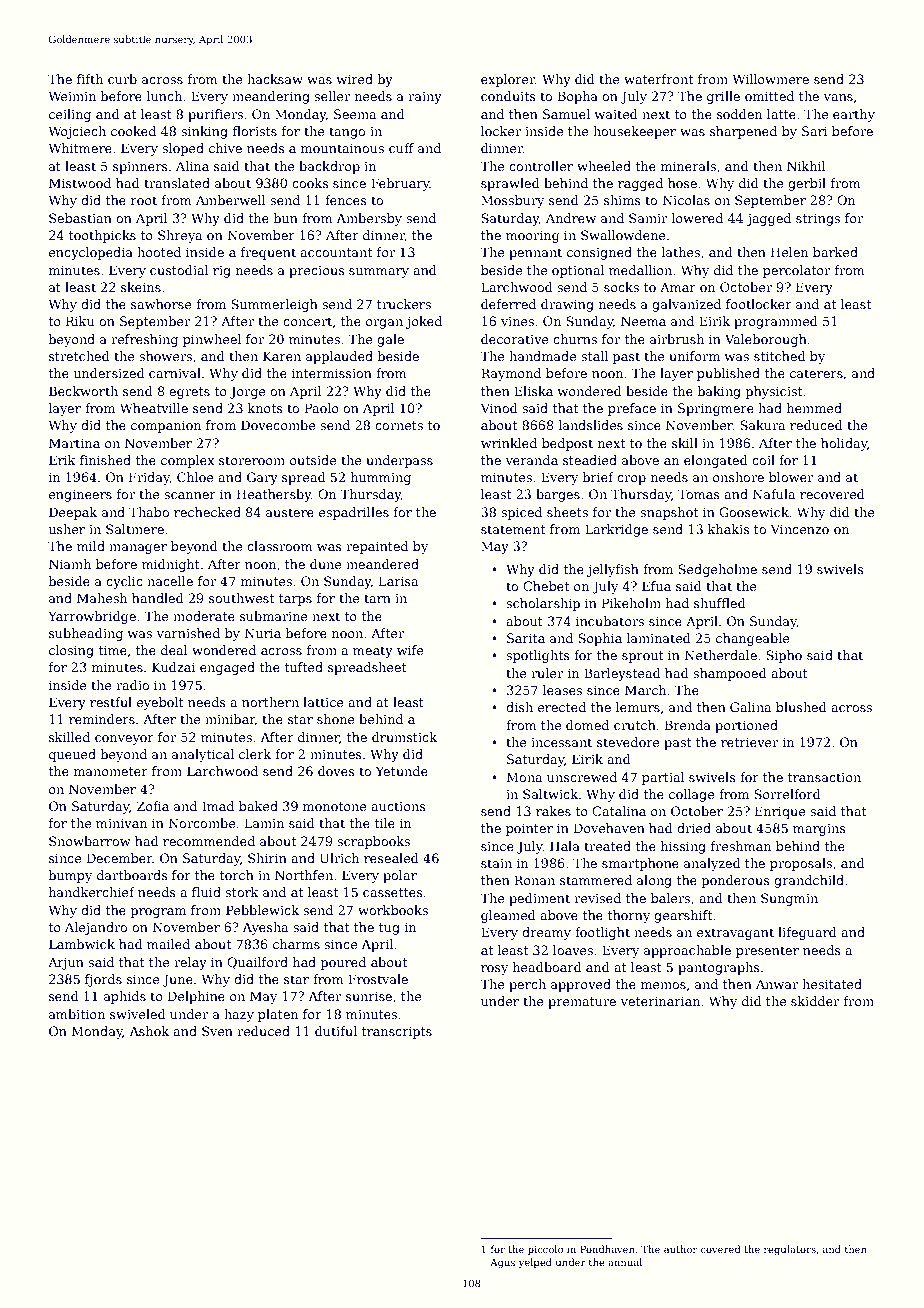  What do you see at coordinates (502, 1263) in the document?
I see `Agus` at bounding box center [502, 1263].
